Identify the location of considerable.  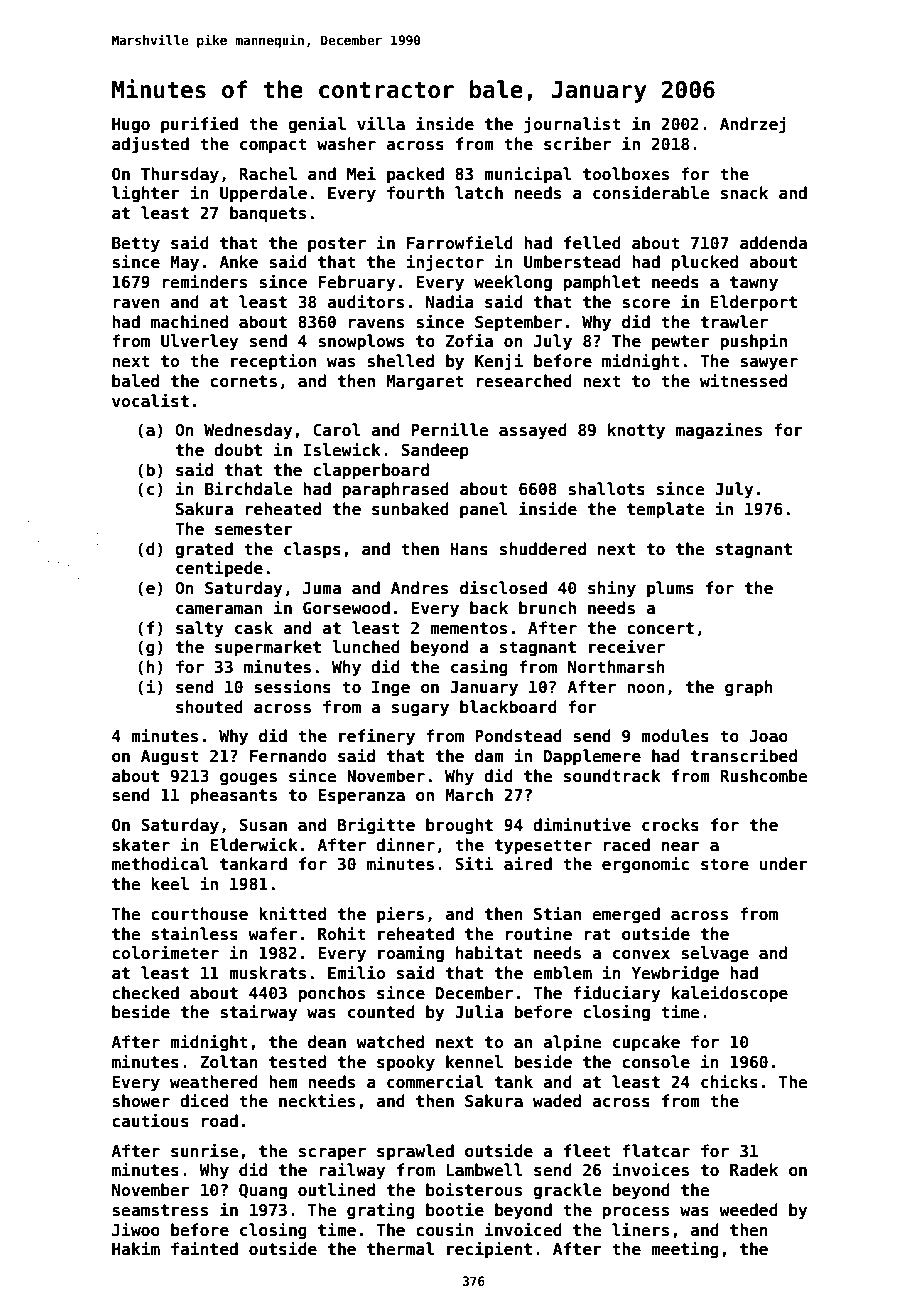
(651, 192).
